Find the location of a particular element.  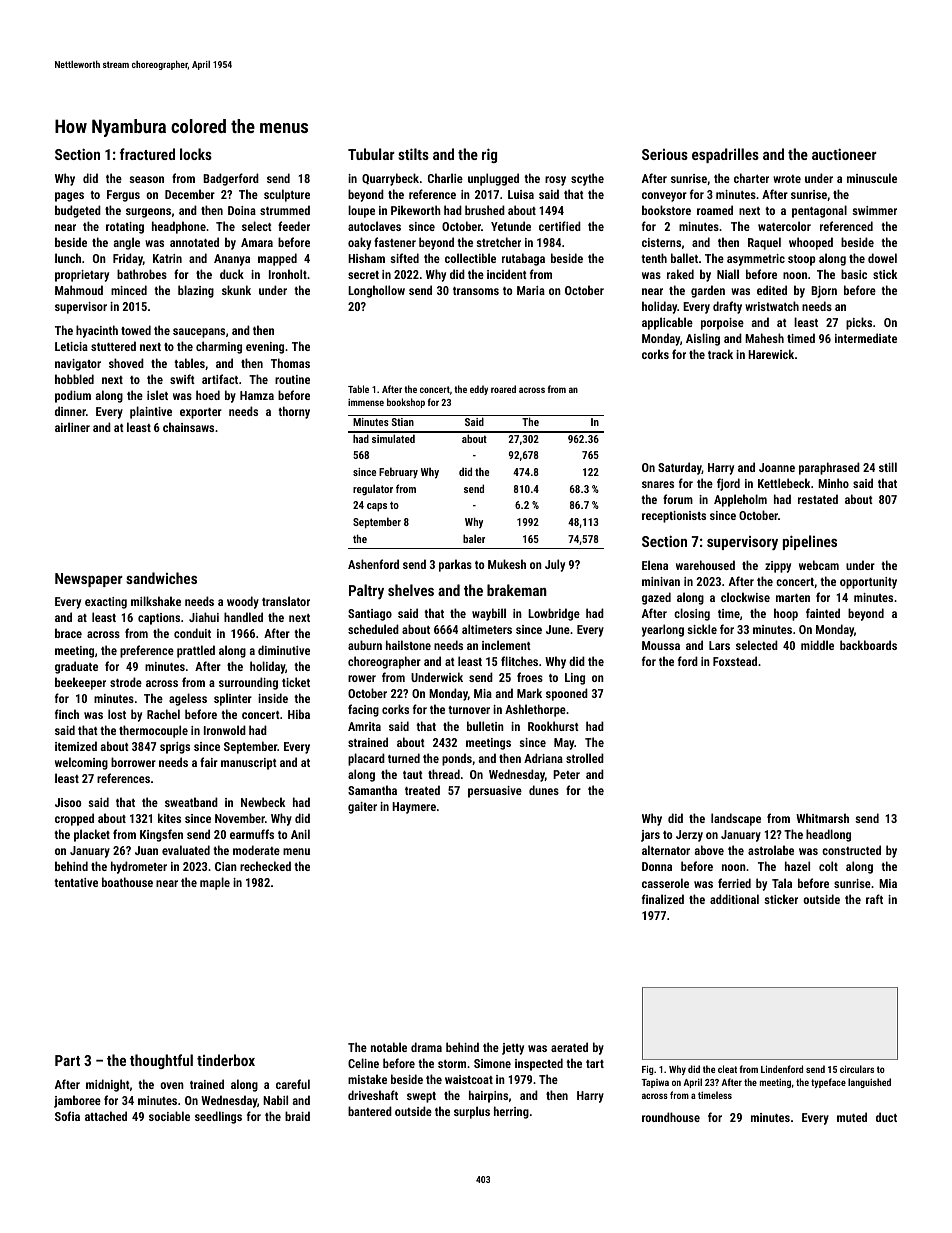

Serious is located at coordinates (665, 154).
